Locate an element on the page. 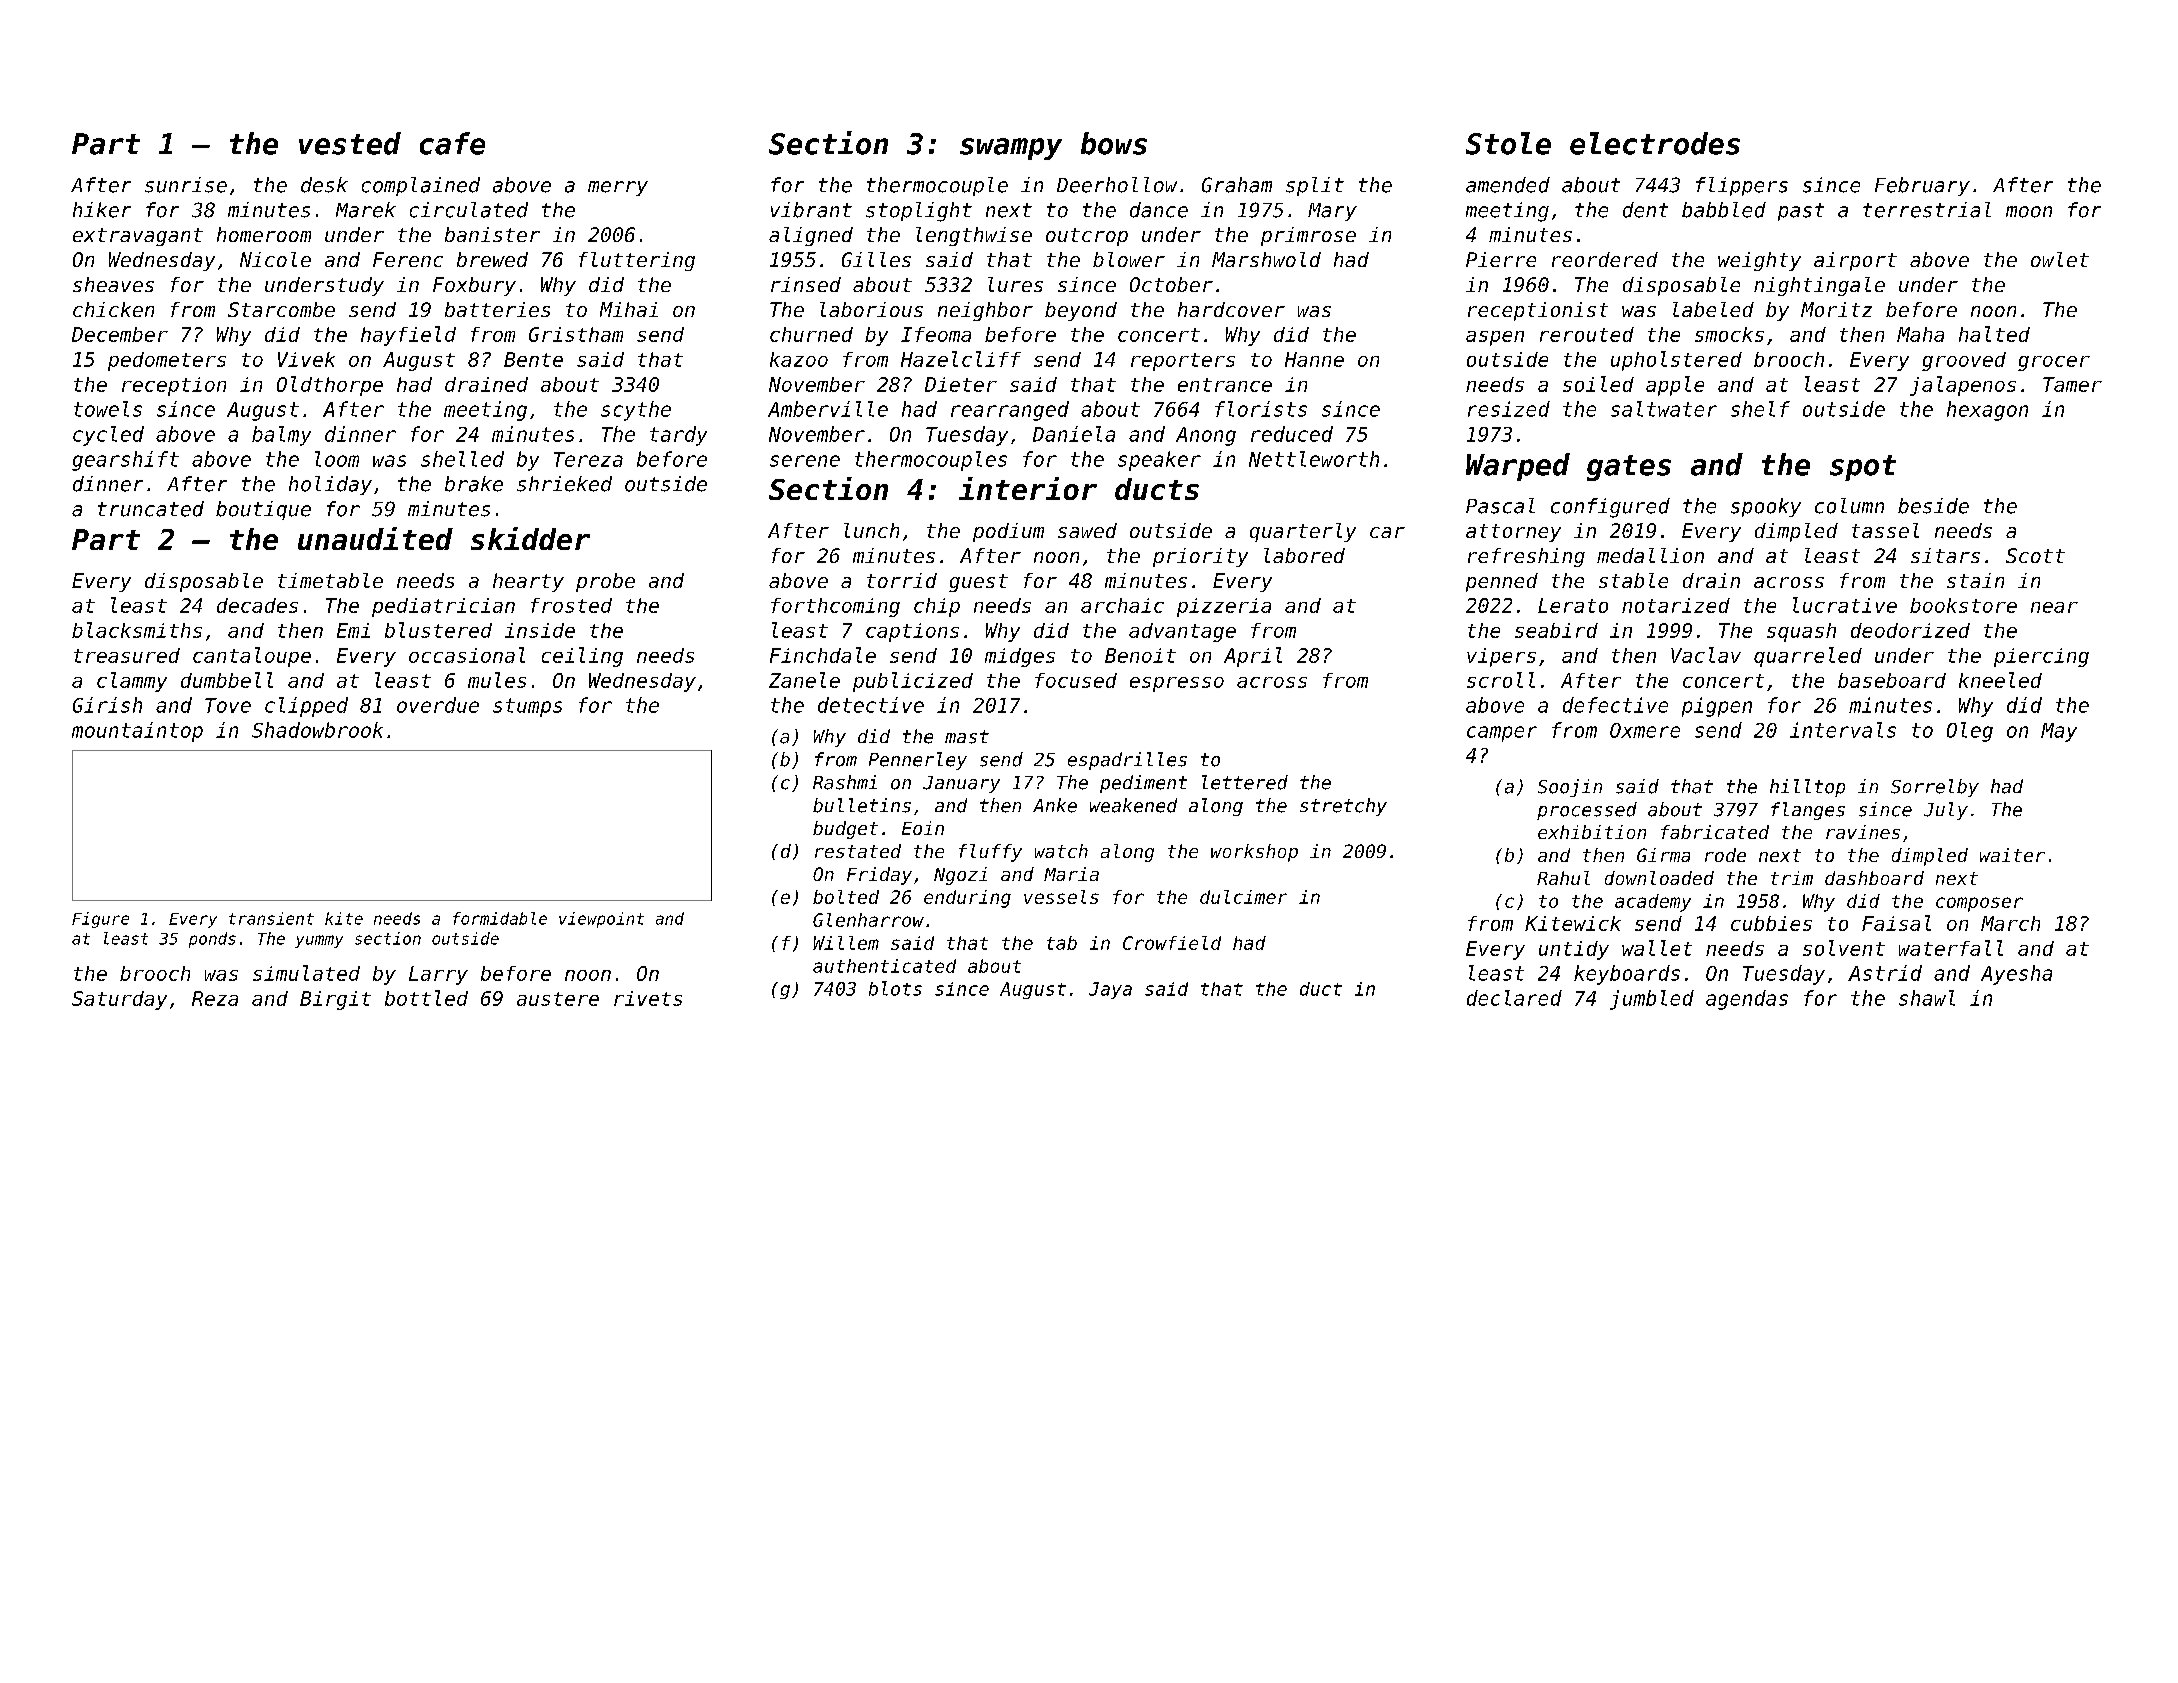  spooky is located at coordinates (1766, 507).
